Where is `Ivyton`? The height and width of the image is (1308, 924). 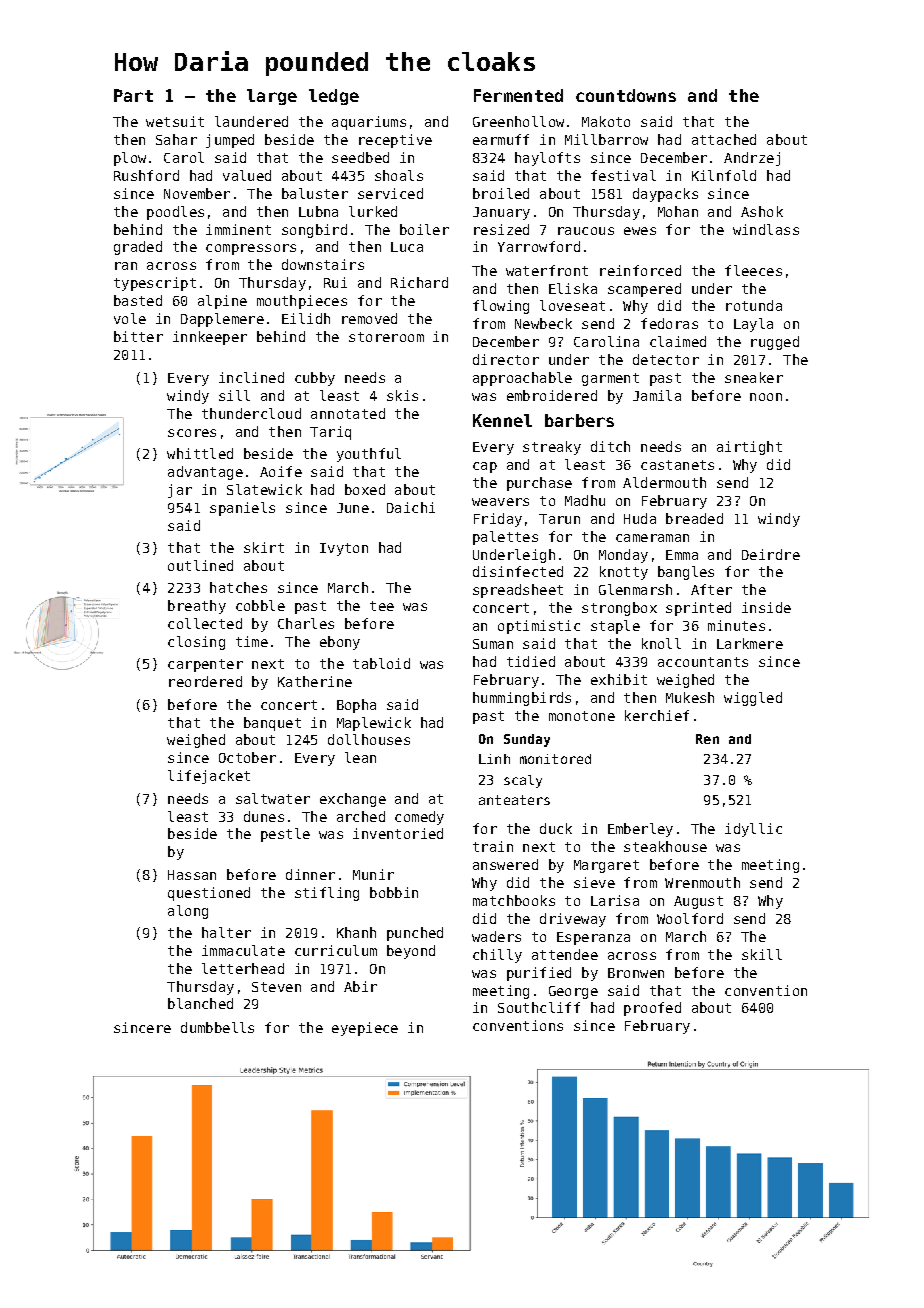
Ivyton is located at coordinates (344, 549).
